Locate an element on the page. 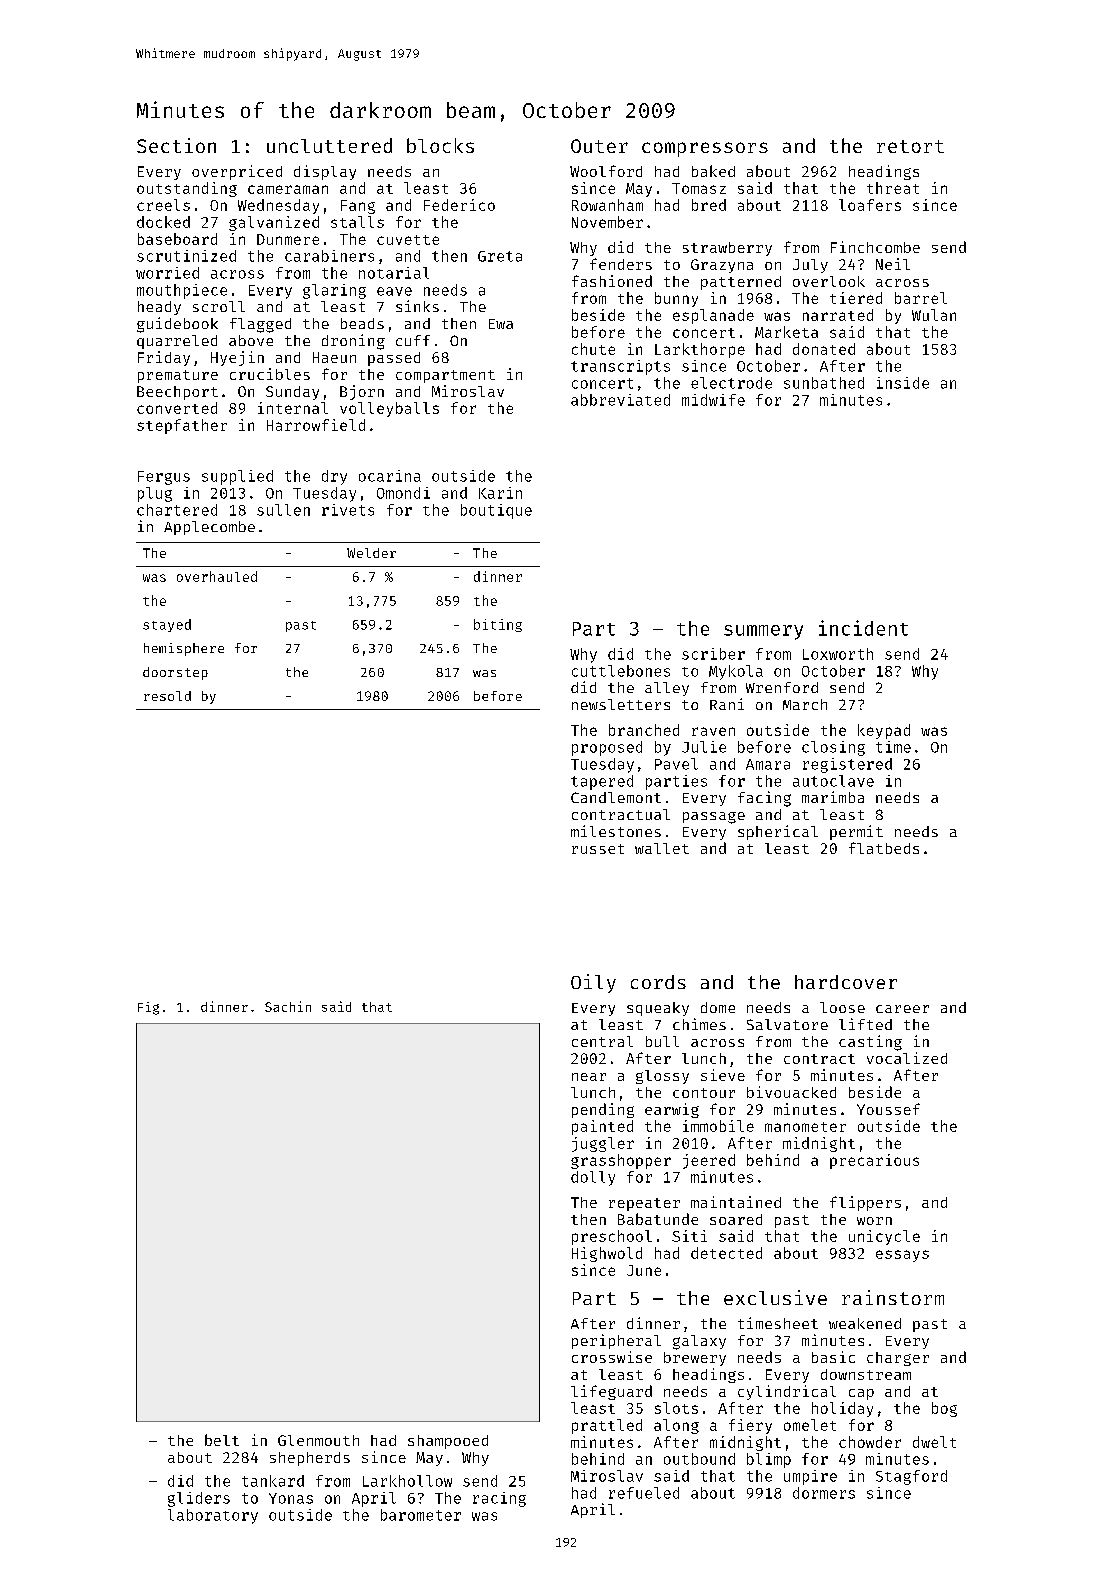 The width and height of the document is (1110, 1570). laboratory is located at coordinates (213, 1516).
